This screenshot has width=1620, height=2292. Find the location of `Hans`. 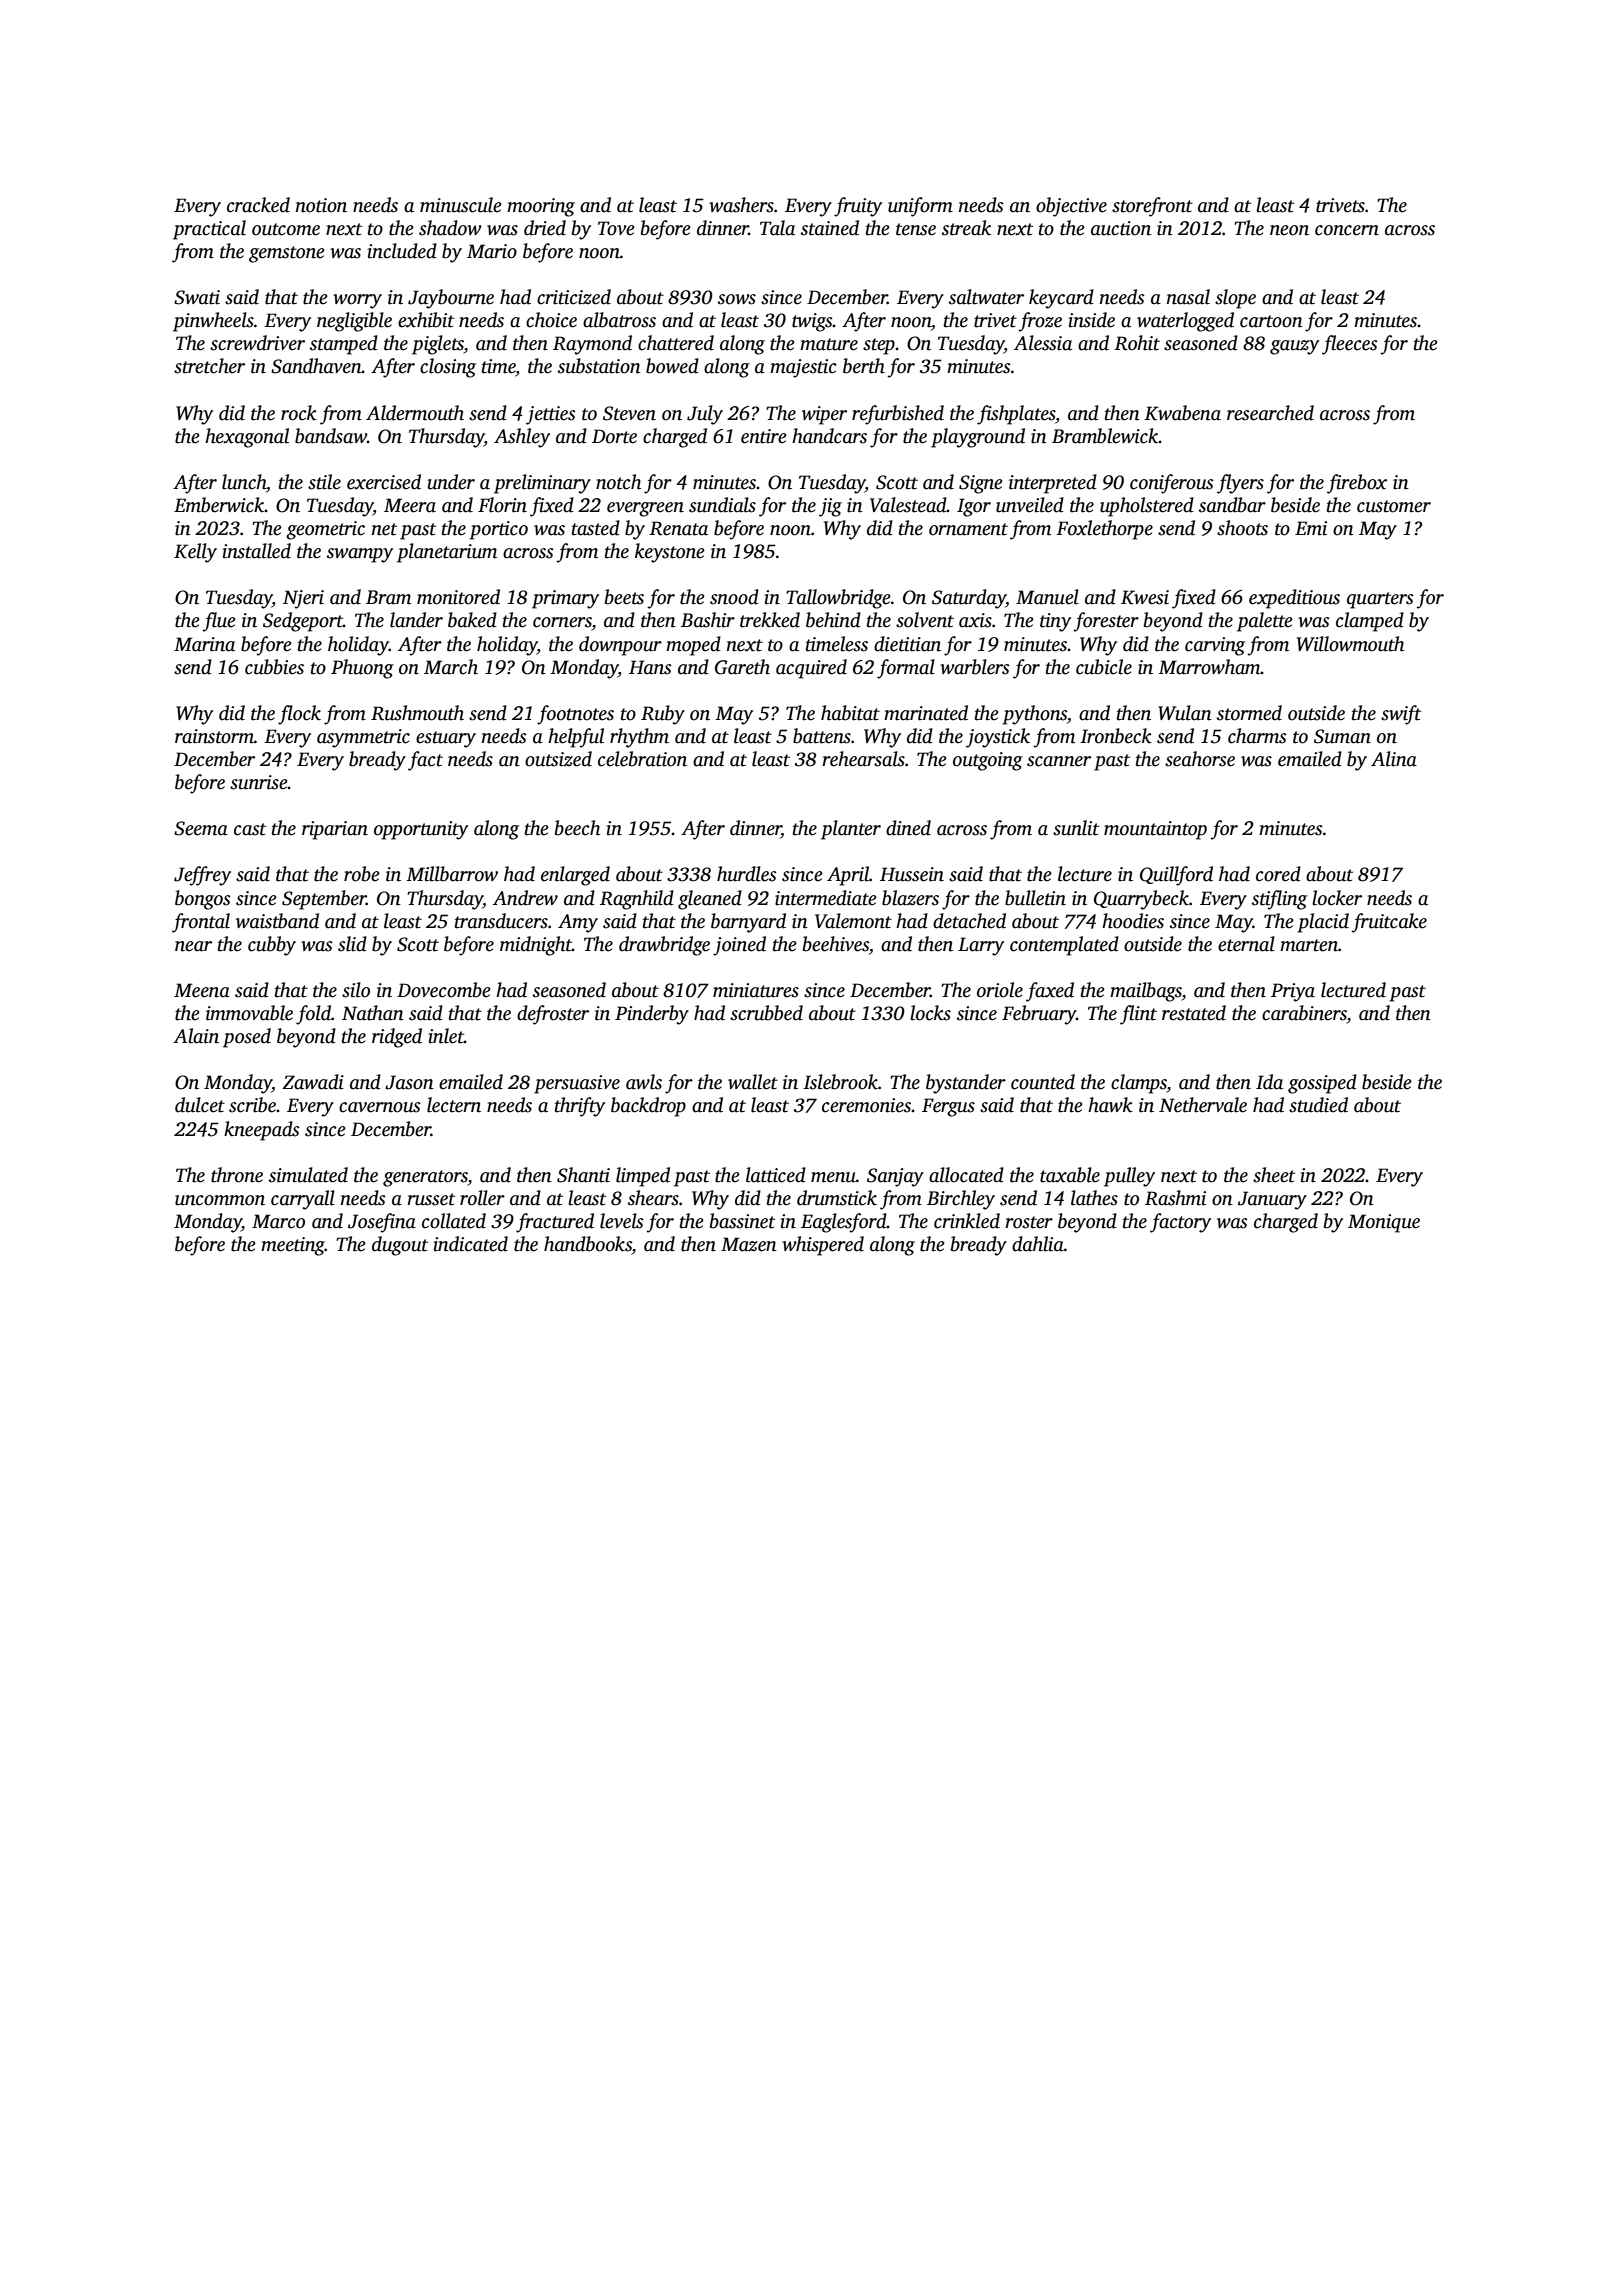

Hans is located at coordinates (650, 667).
